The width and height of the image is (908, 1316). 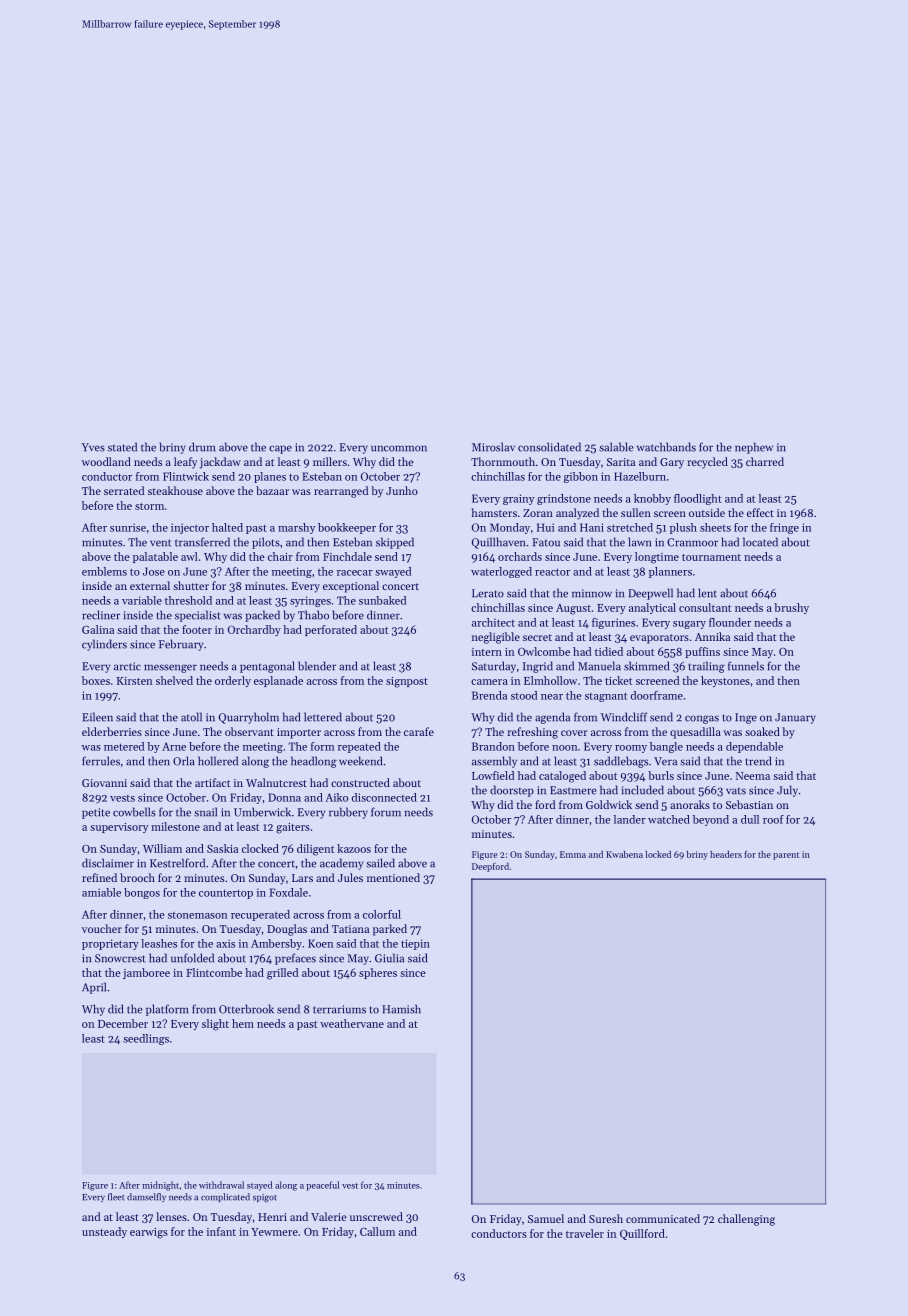 I want to click on nephew, so click(x=754, y=448).
